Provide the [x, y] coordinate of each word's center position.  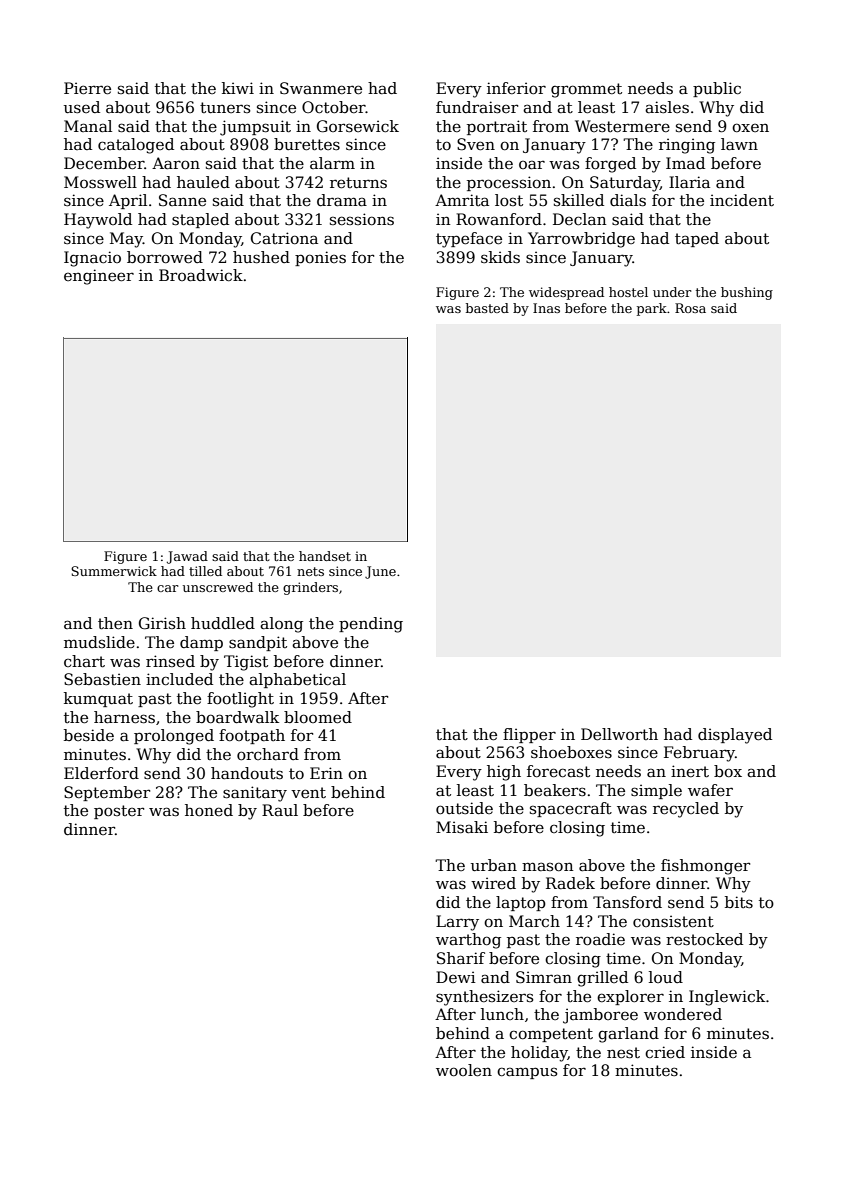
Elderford [101, 773]
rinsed [170, 661]
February [699, 754]
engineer [99, 277]
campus [527, 1073]
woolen [464, 1070]
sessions [362, 219]
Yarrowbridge [581, 240]
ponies [320, 258]
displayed [735, 736]
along [281, 625]
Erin [326, 773]
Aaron [176, 163]
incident [742, 200]
